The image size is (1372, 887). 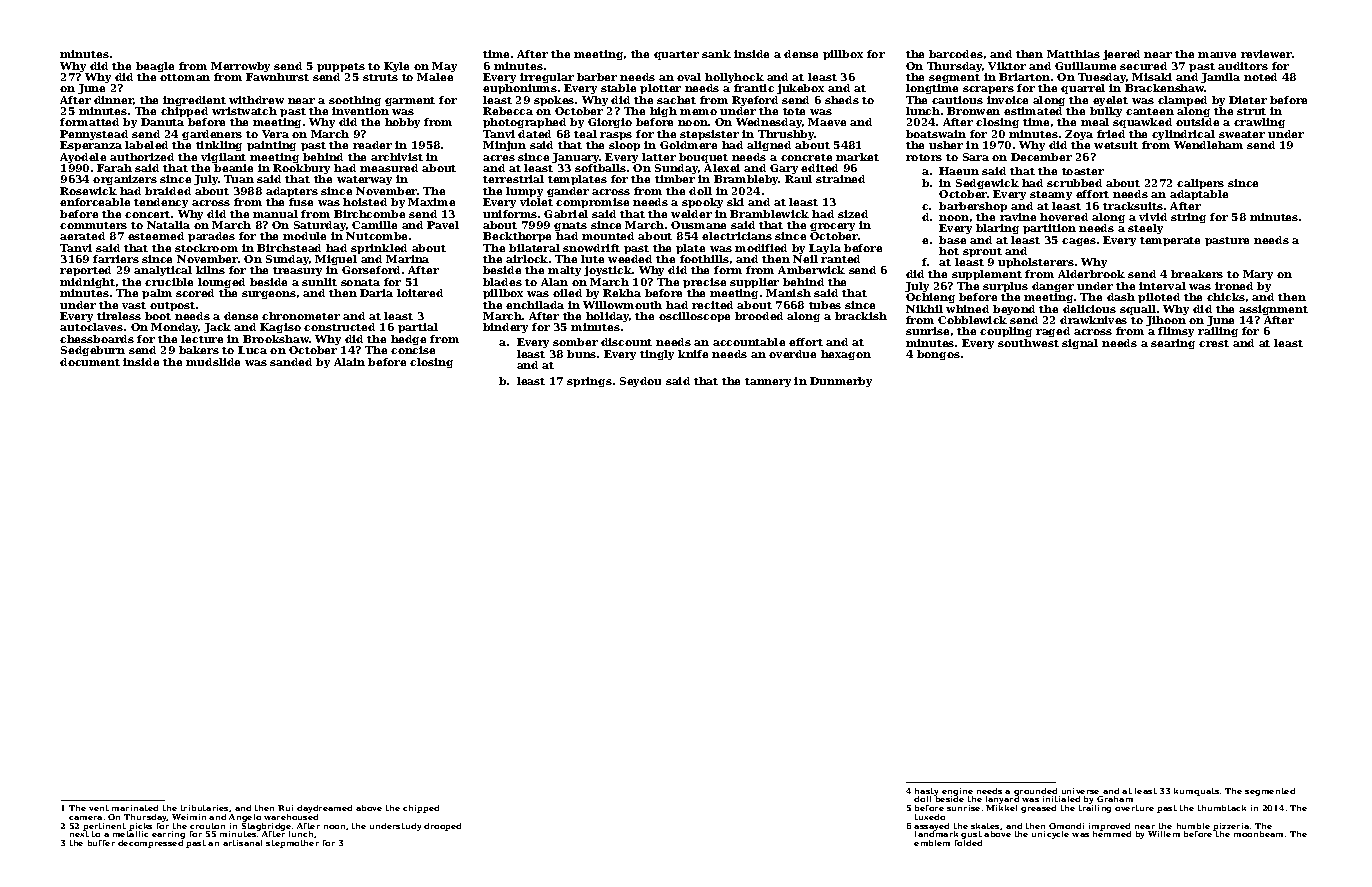 I want to click on tributaries, so click(x=204, y=808).
